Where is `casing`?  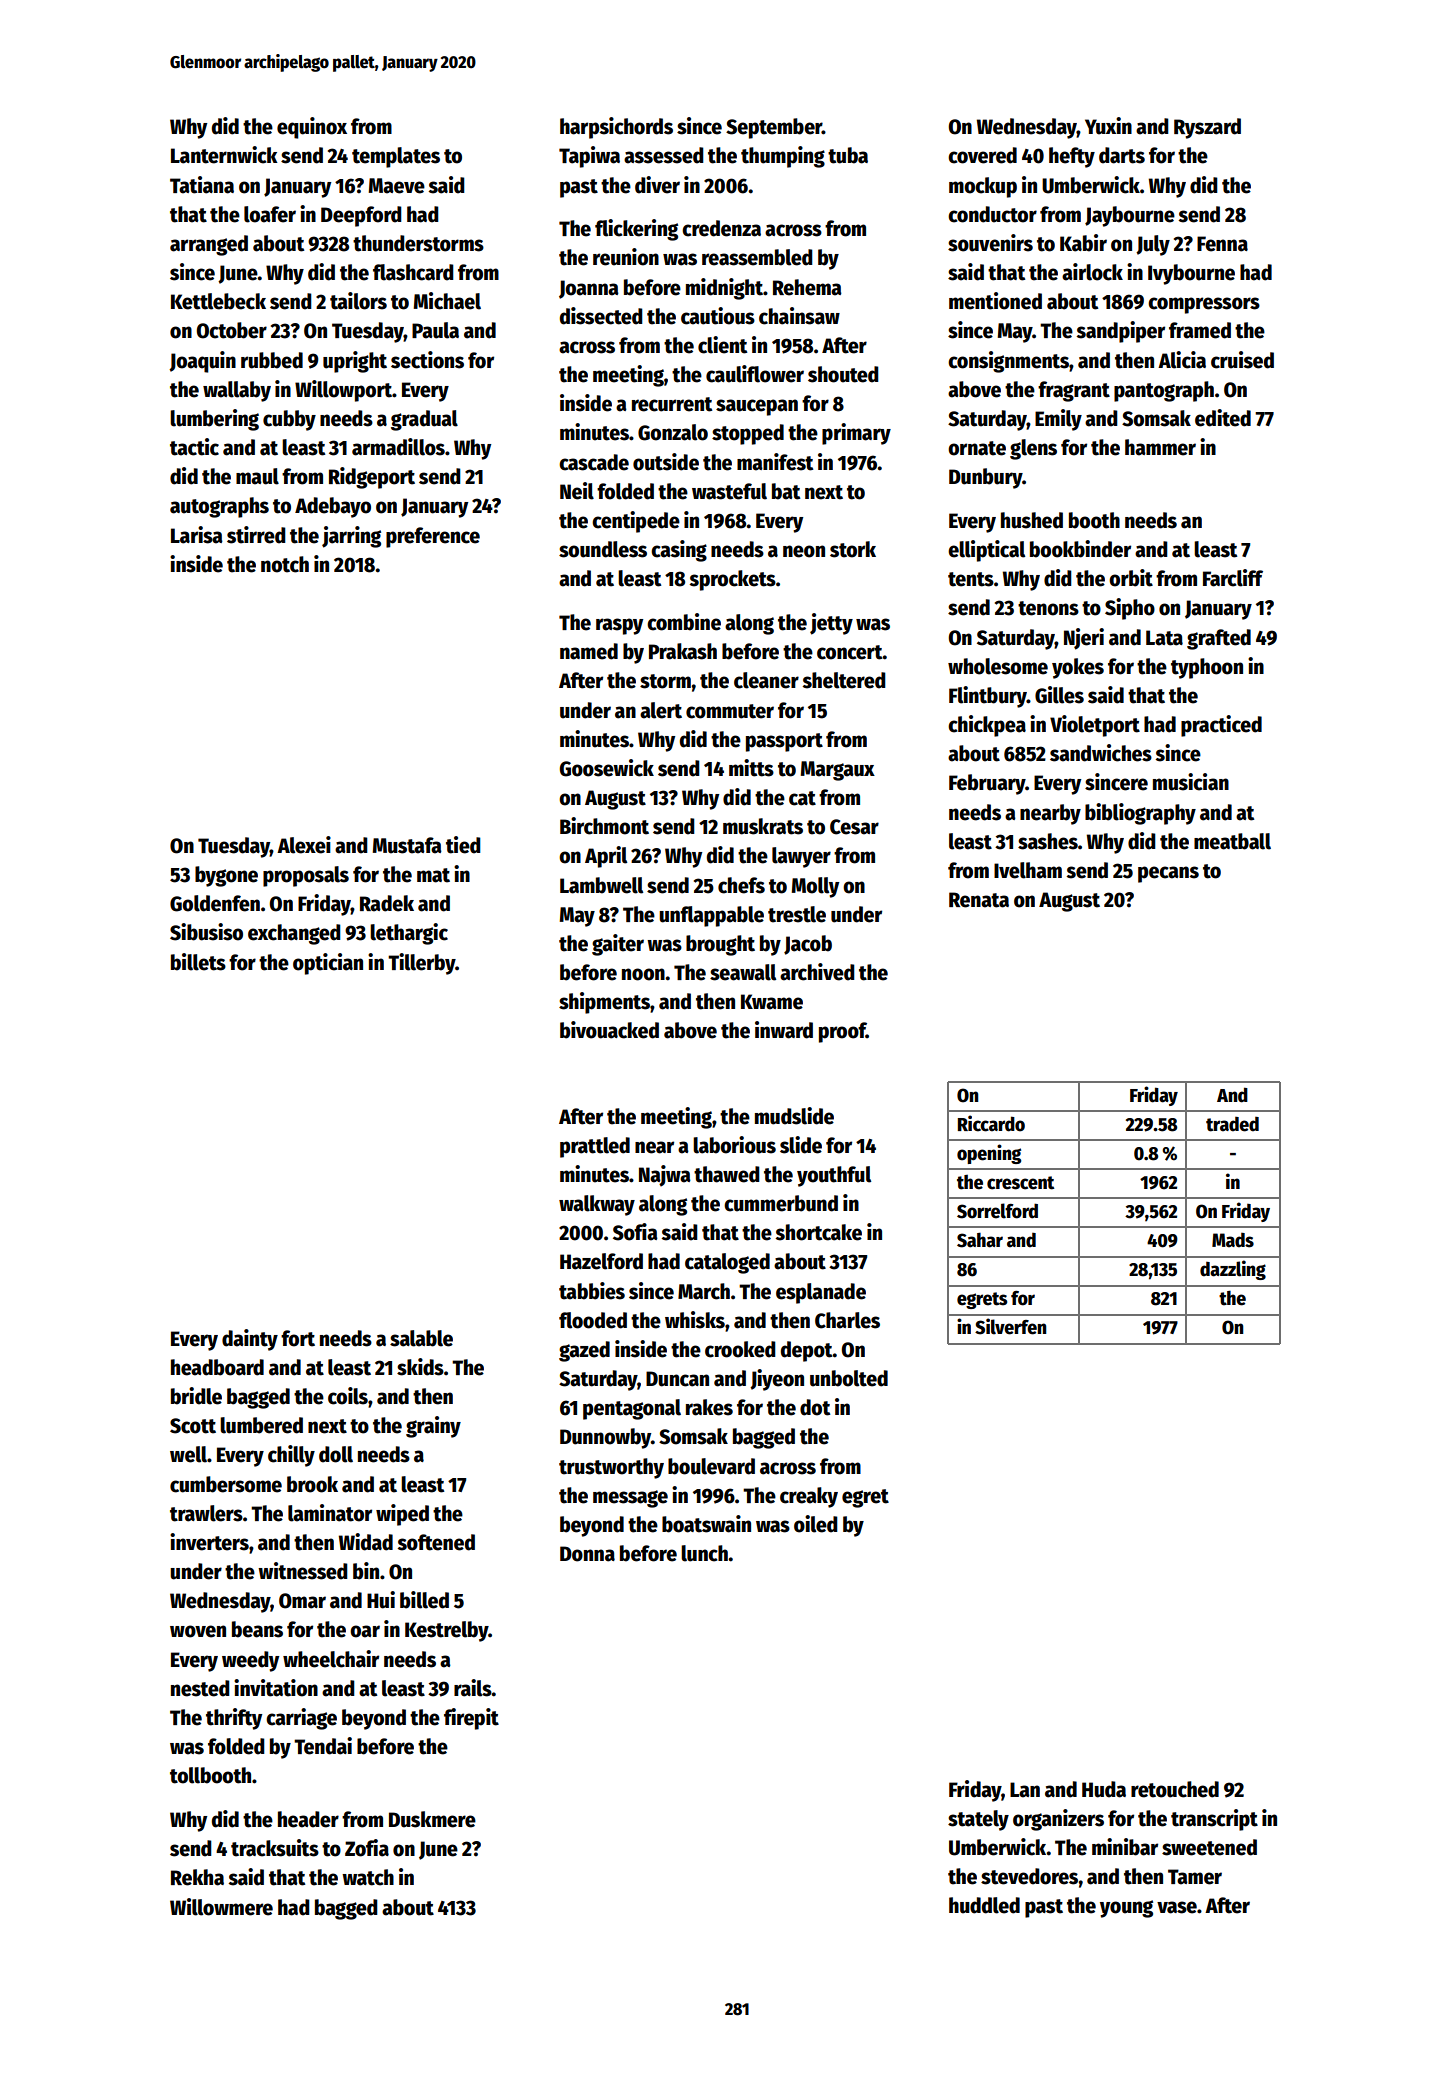
casing is located at coordinates (679, 551).
